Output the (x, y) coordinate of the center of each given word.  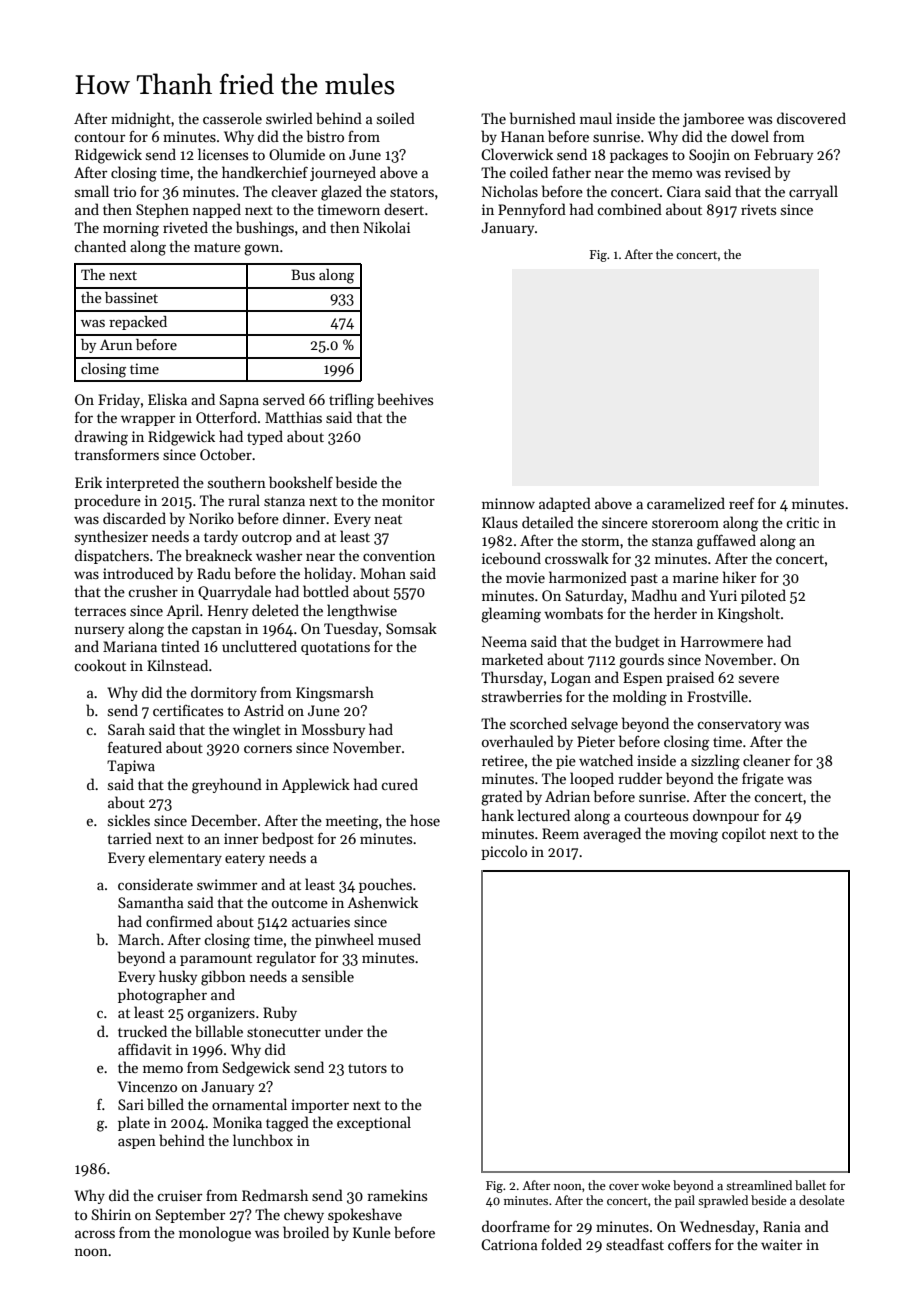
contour (99, 137)
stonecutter (284, 1032)
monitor (408, 500)
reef (742, 503)
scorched (538, 723)
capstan (217, 631)
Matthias (293, 417)
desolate (822, 1200)
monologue (215, 1234)
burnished (543, 118)
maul (596, 118)
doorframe (516, 1226)
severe (759, 679)
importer (320, 1106)
